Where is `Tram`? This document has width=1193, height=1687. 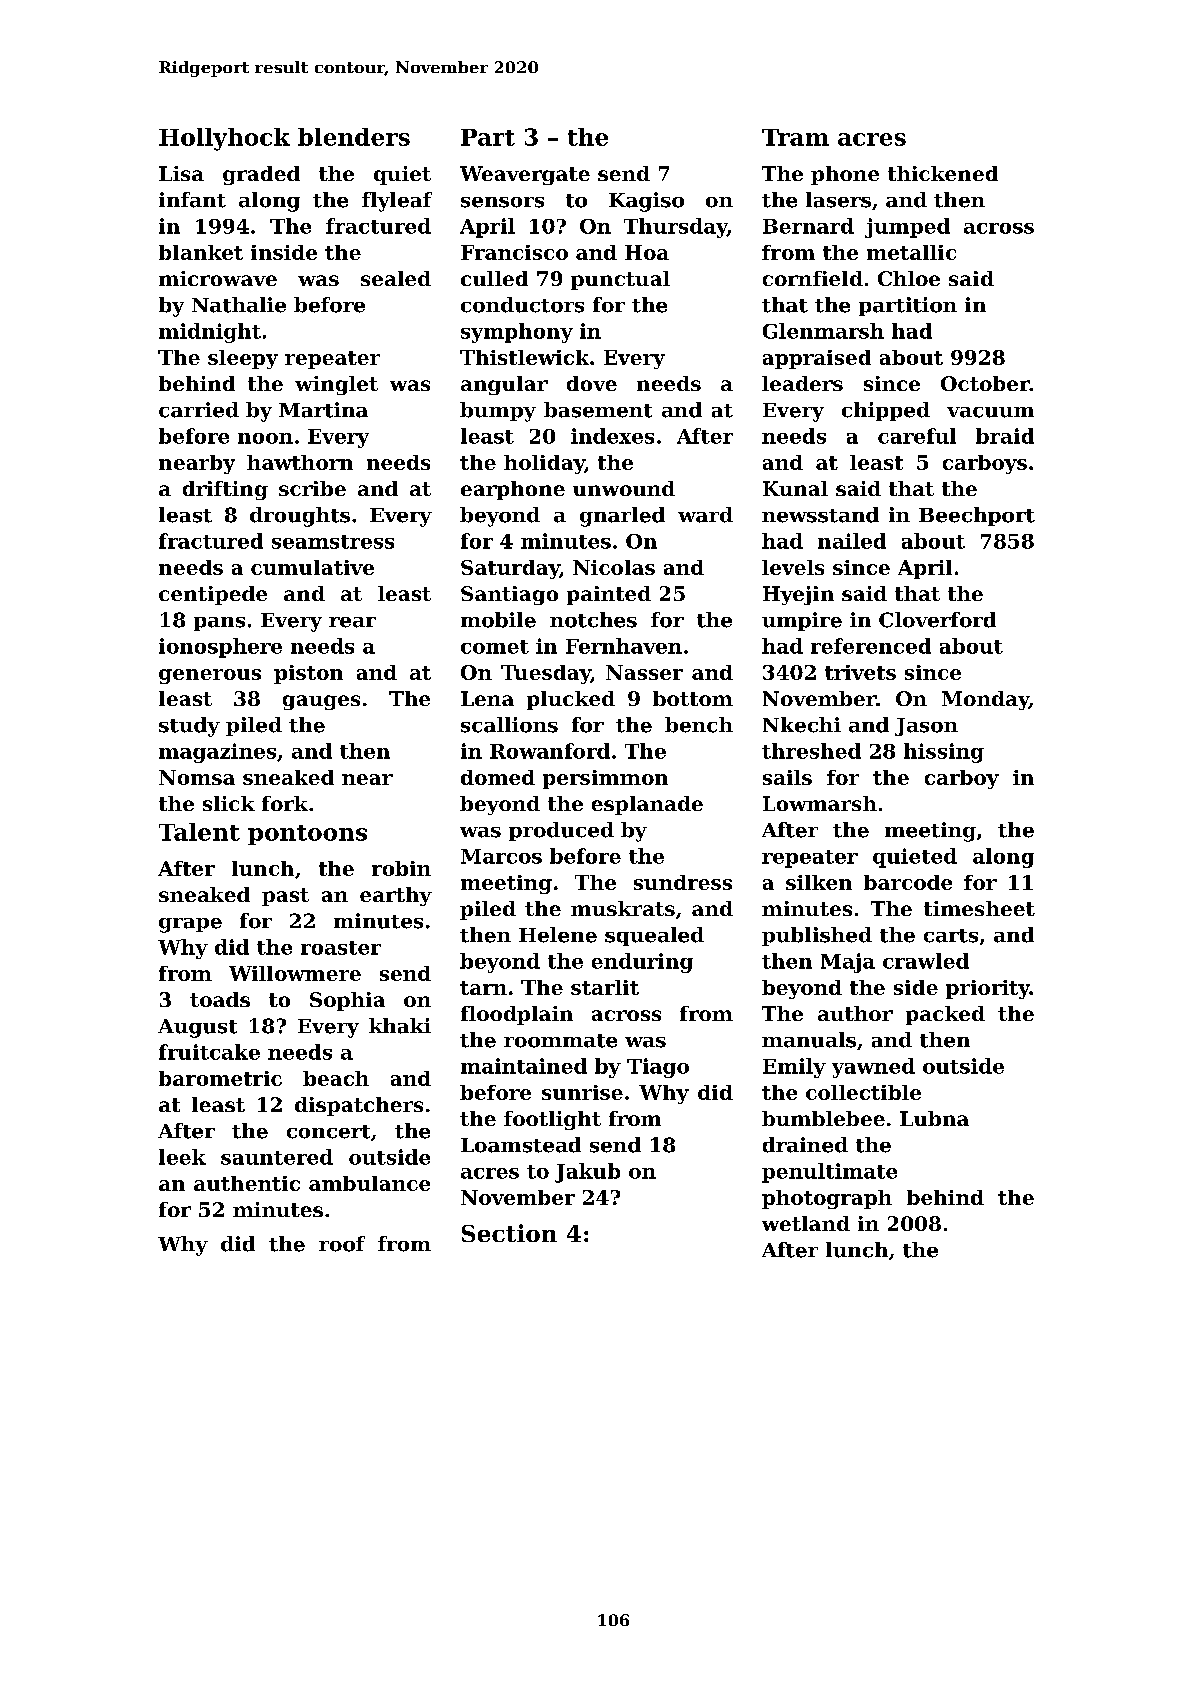 Tram is located at coordinates (795, 137).
